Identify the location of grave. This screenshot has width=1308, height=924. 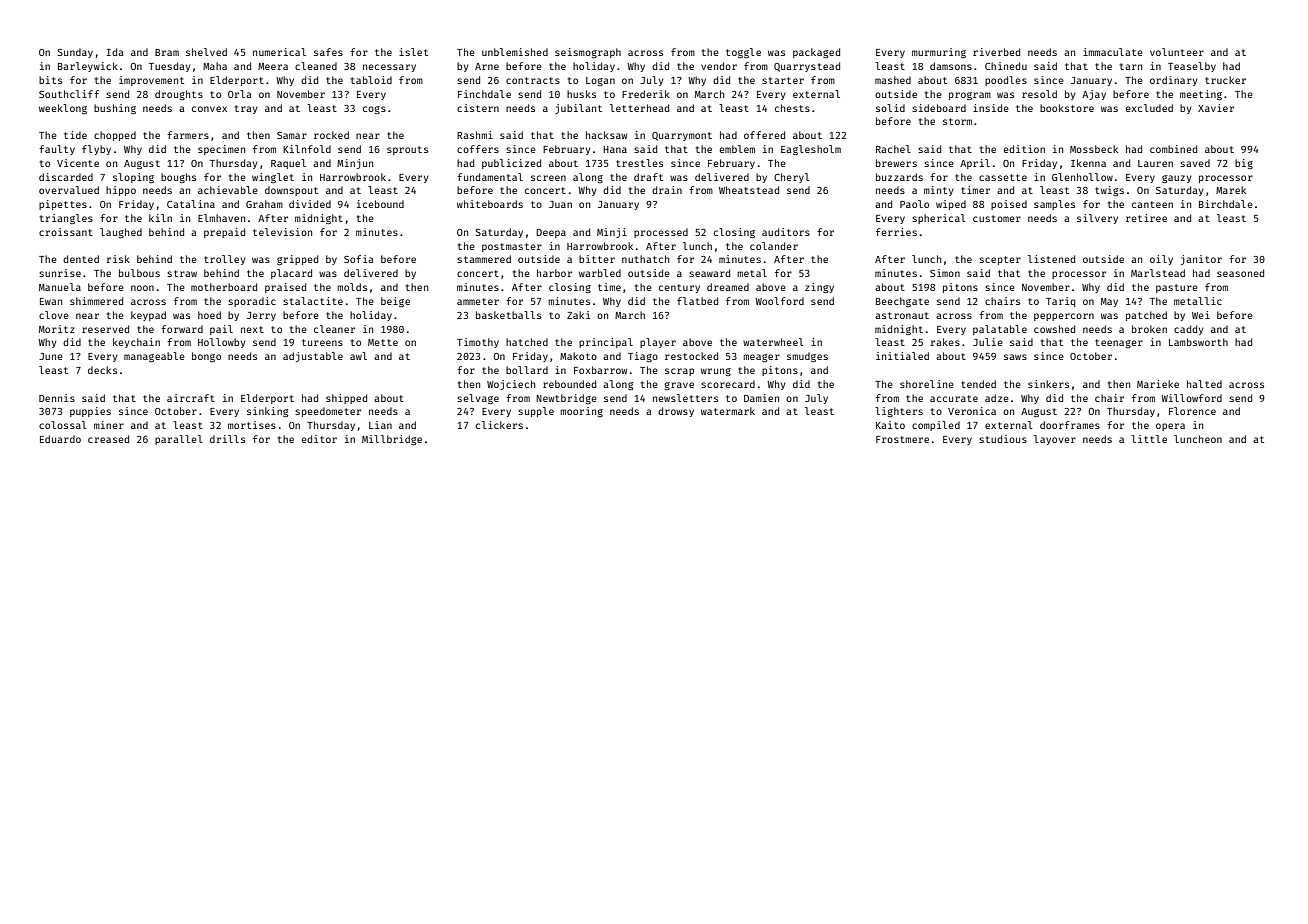
(679, 386).
